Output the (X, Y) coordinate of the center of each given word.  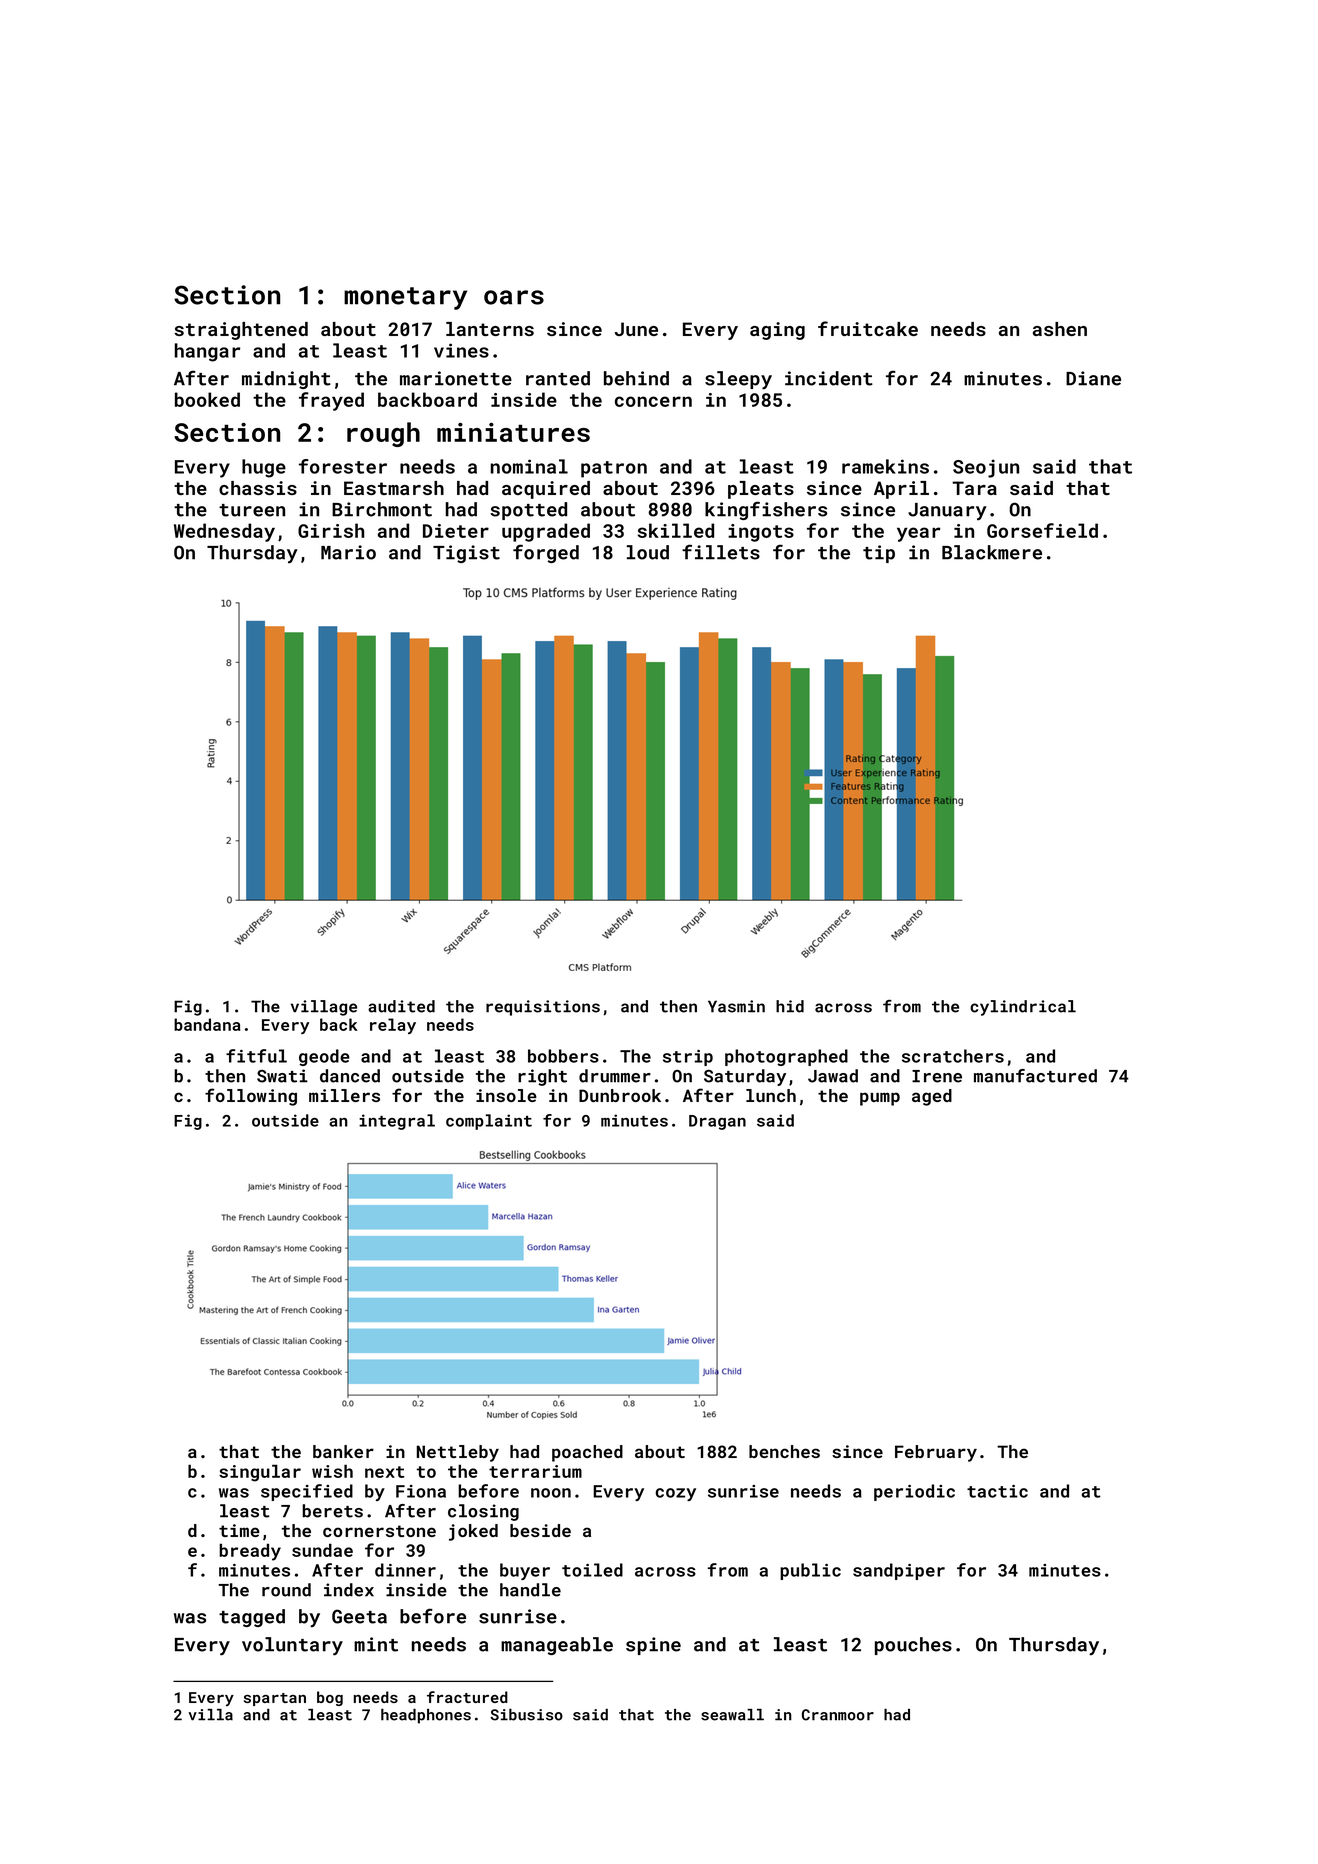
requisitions (543, 1008)
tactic (997, 1491)
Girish (331, 530)
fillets (721, 552)
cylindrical (1023, 1008)
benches (784, 1451)
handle (530, 1590)
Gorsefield (1042, 530)
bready (250, 1552)
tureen (252, 510)
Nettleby (458, 1453)
